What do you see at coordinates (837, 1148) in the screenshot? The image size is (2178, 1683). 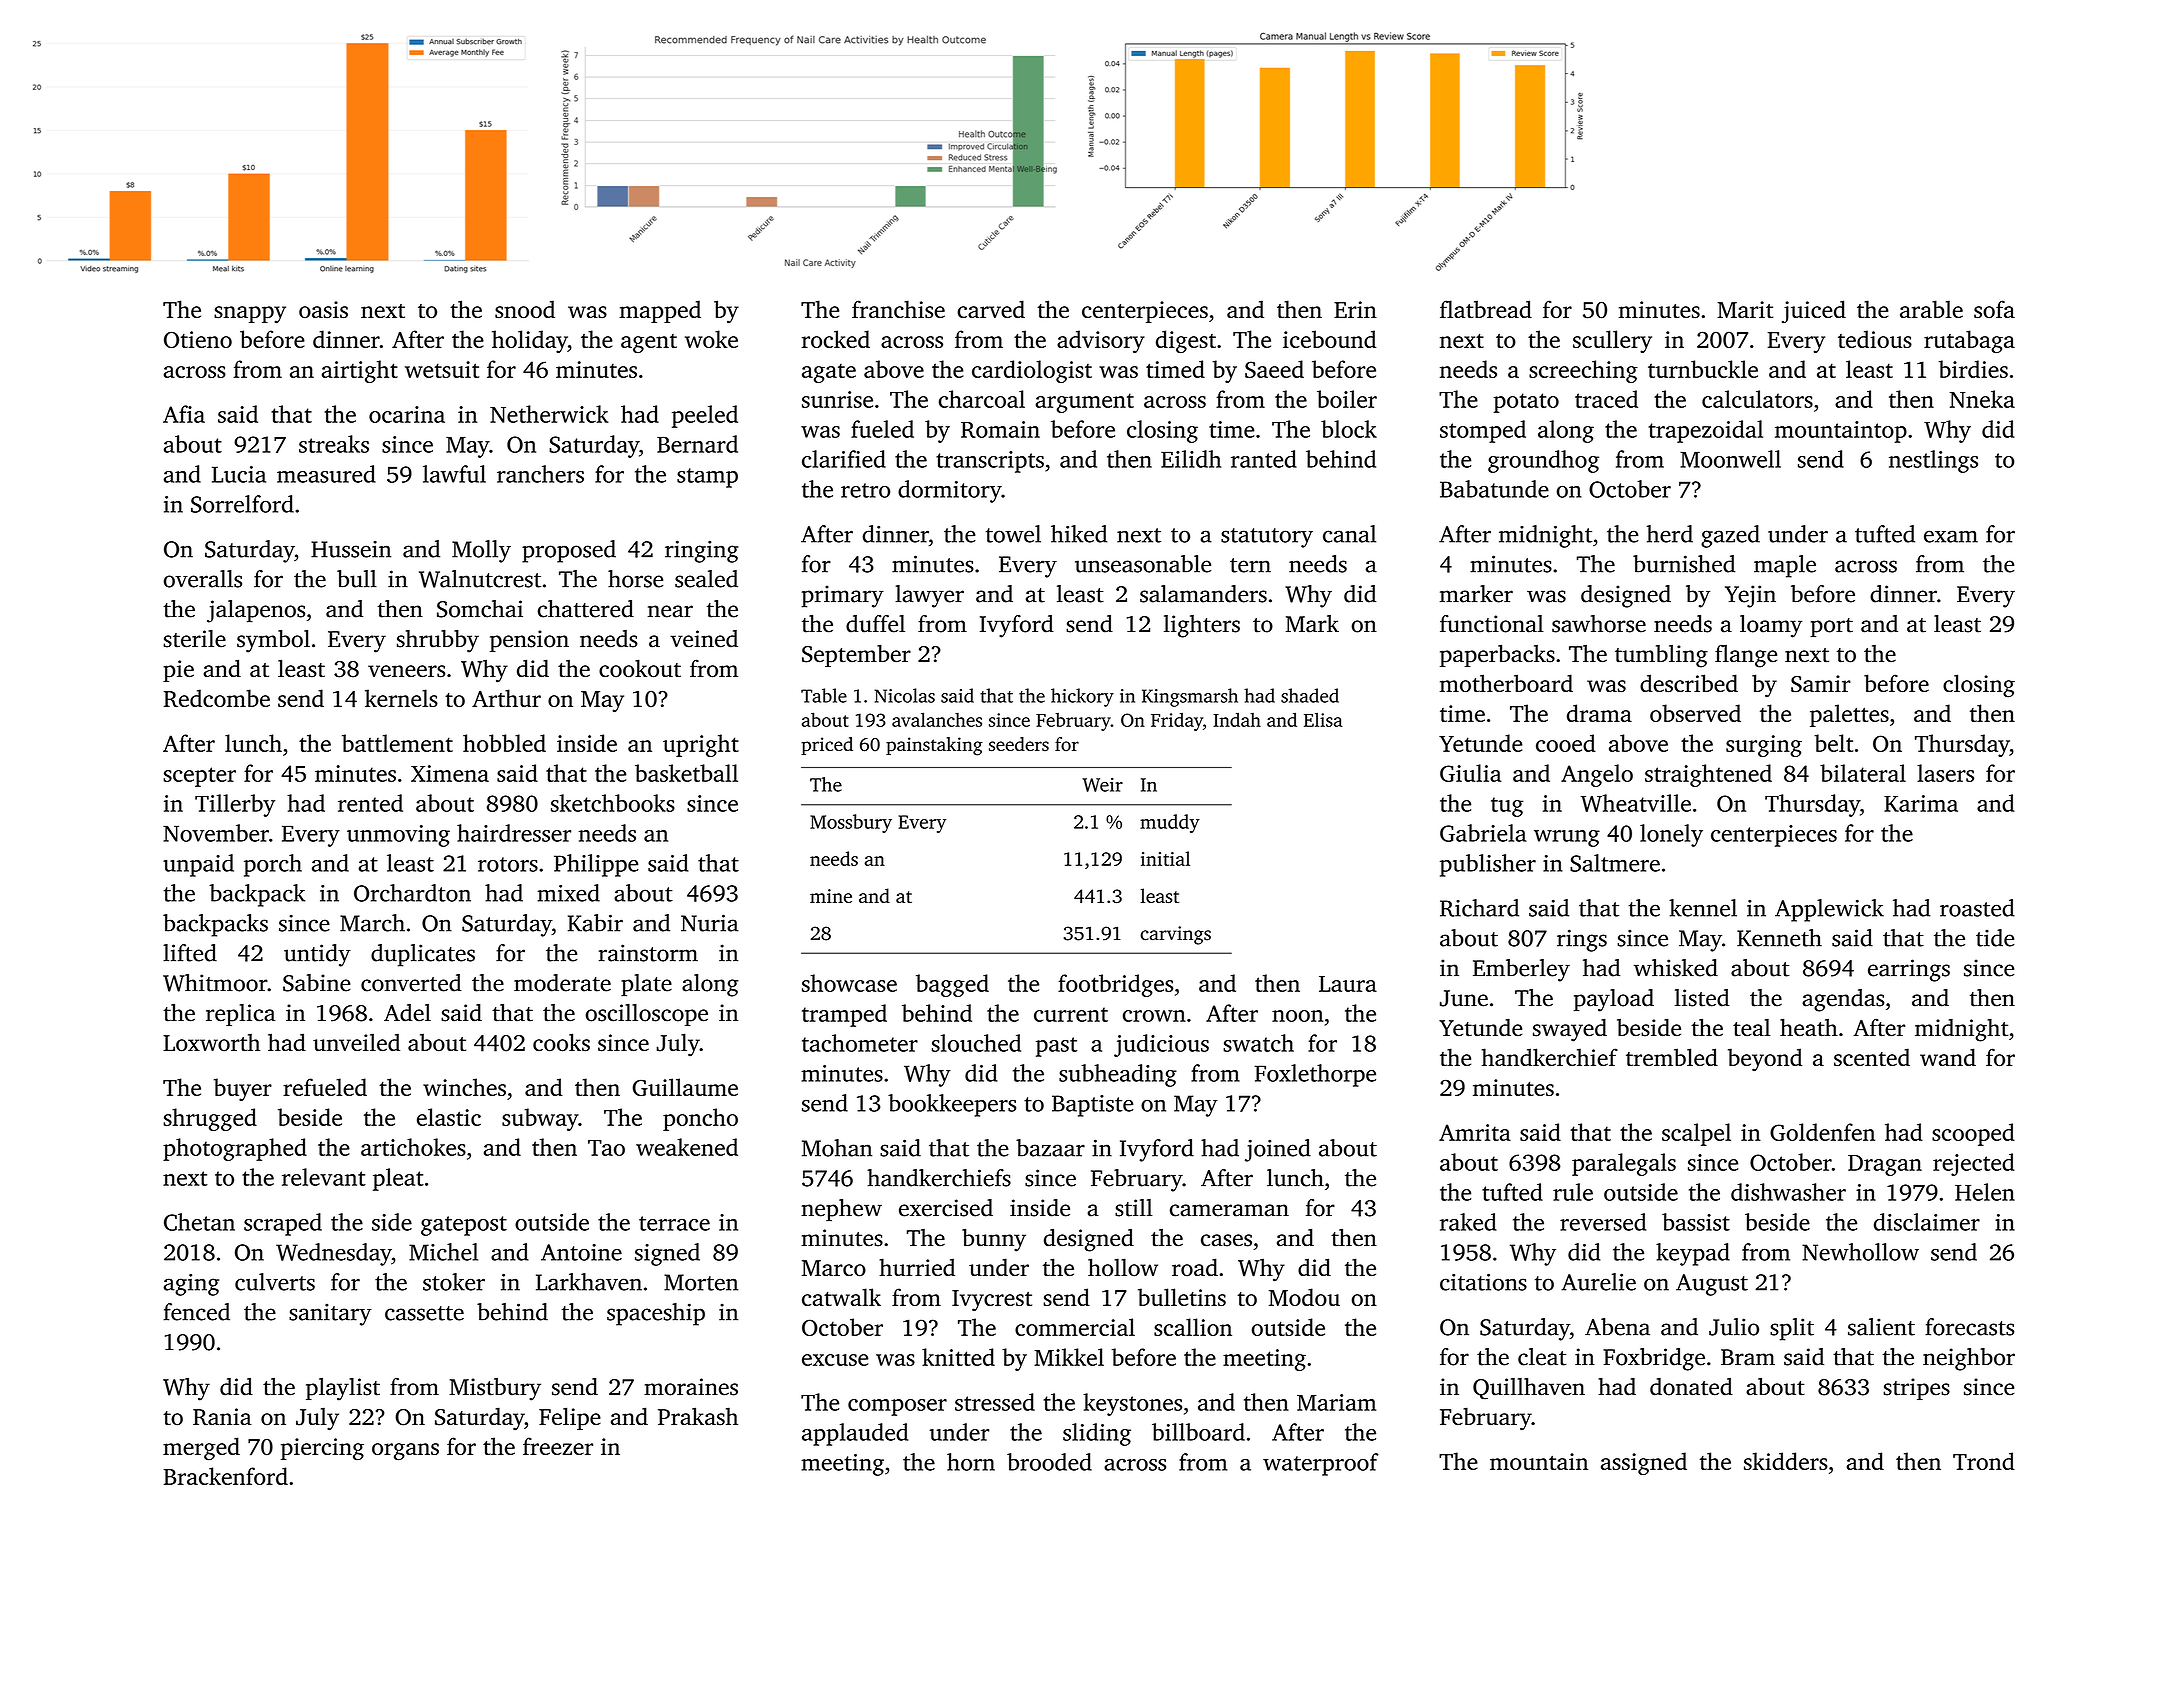 I see `Mohan` at bounding box center [837, 1148].
